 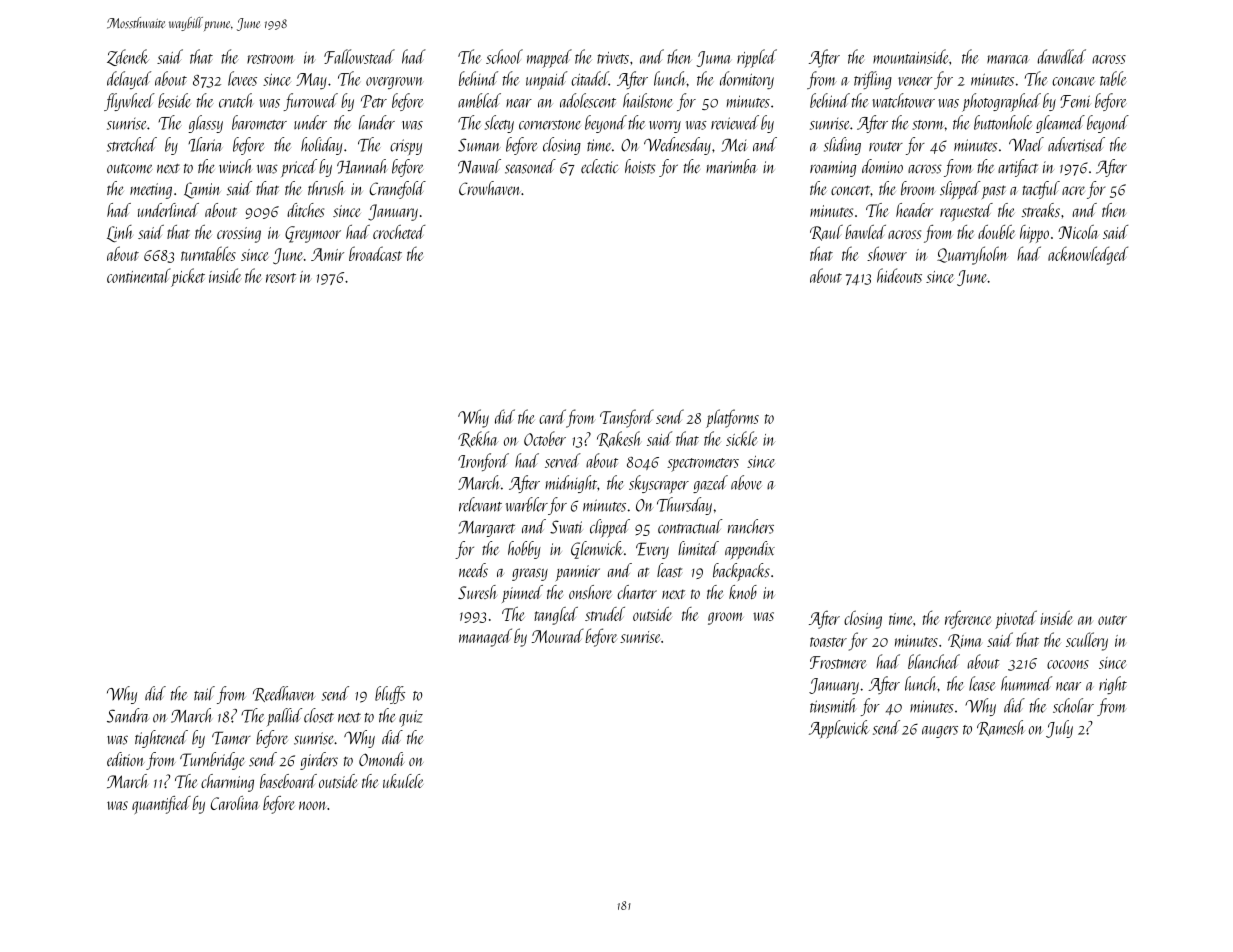 What do you see at coordinates (204, 693) in the screenshot?
I see `tail` at bounding box center [204, 693].
